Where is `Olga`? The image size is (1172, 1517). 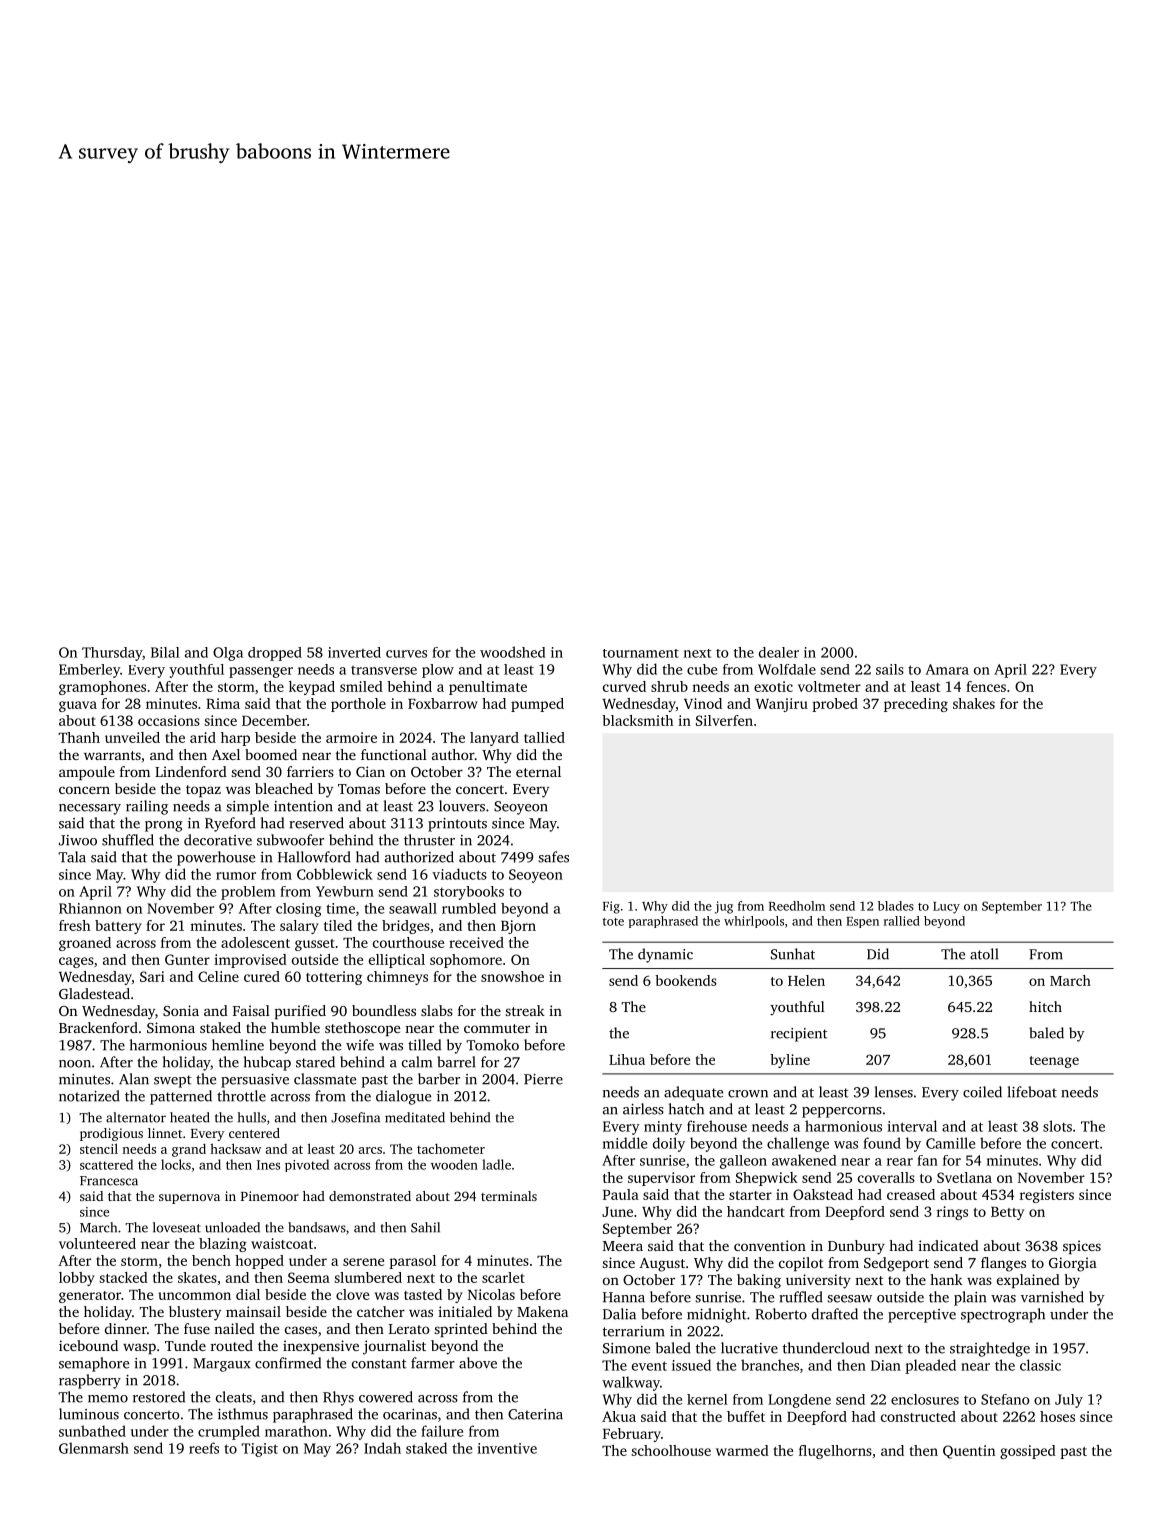
Olga is located at coordinates (228, 654).
